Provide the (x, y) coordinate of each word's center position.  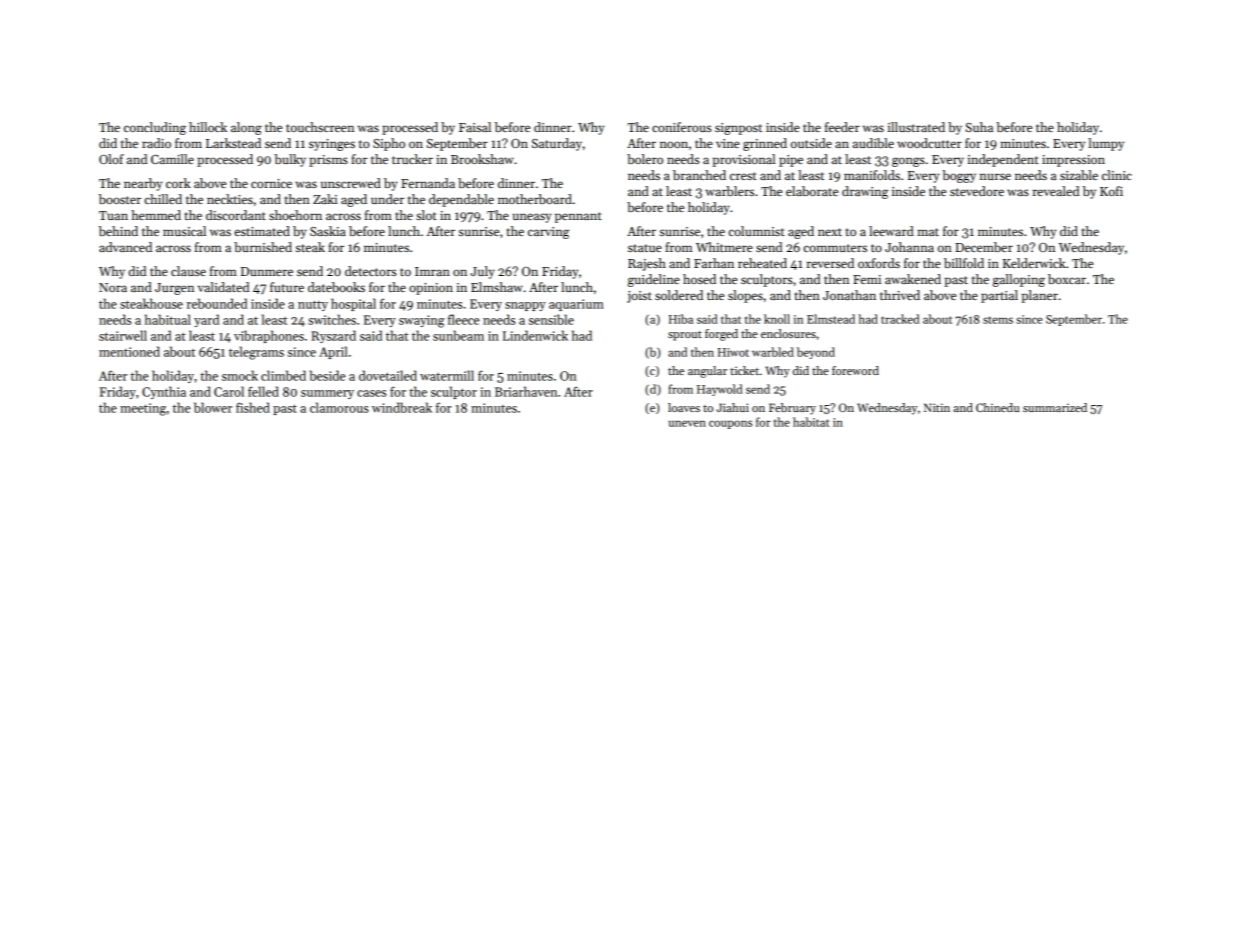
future (287, 287)
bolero (645, 159)
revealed (1056, 191)
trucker (412, 159)
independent (1003, 160)
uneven (687, 423)
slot (426, 215)
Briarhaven (526, 391)
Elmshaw (497, 287)
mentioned (129, 351)
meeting (143, 409)
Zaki (325, 199)
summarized (1055, 407)
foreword (855, 370)
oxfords (879, 263)
